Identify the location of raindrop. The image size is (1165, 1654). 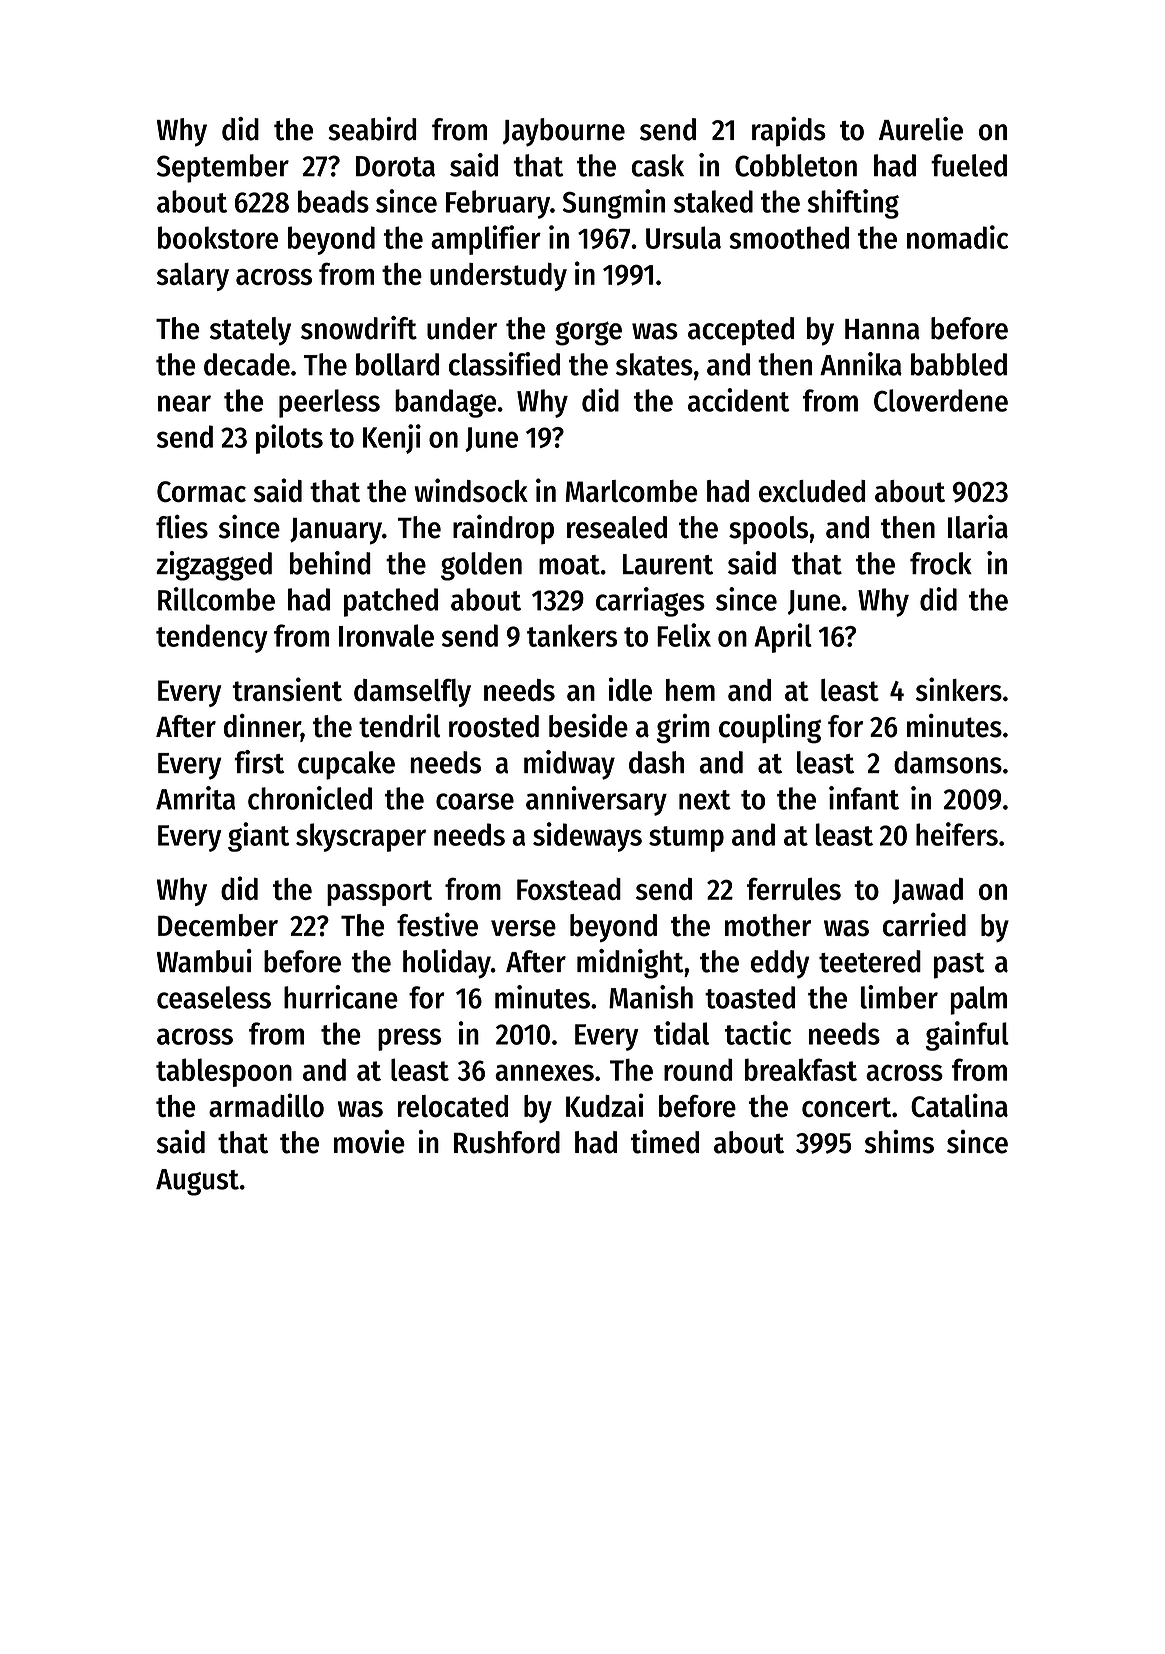
(503, 529).
